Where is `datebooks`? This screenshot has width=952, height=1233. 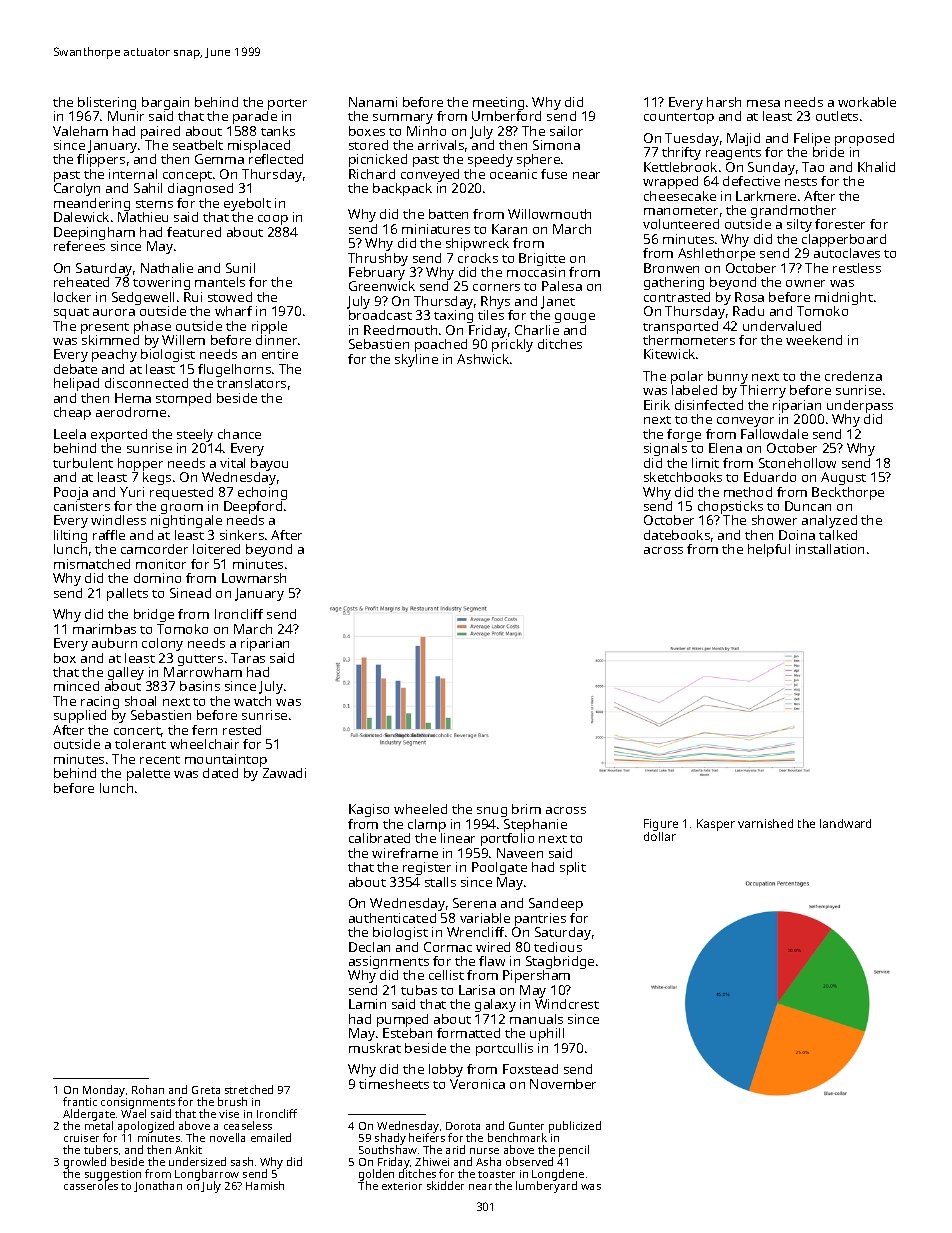 datebooks is located at coordinates (677, 535).
